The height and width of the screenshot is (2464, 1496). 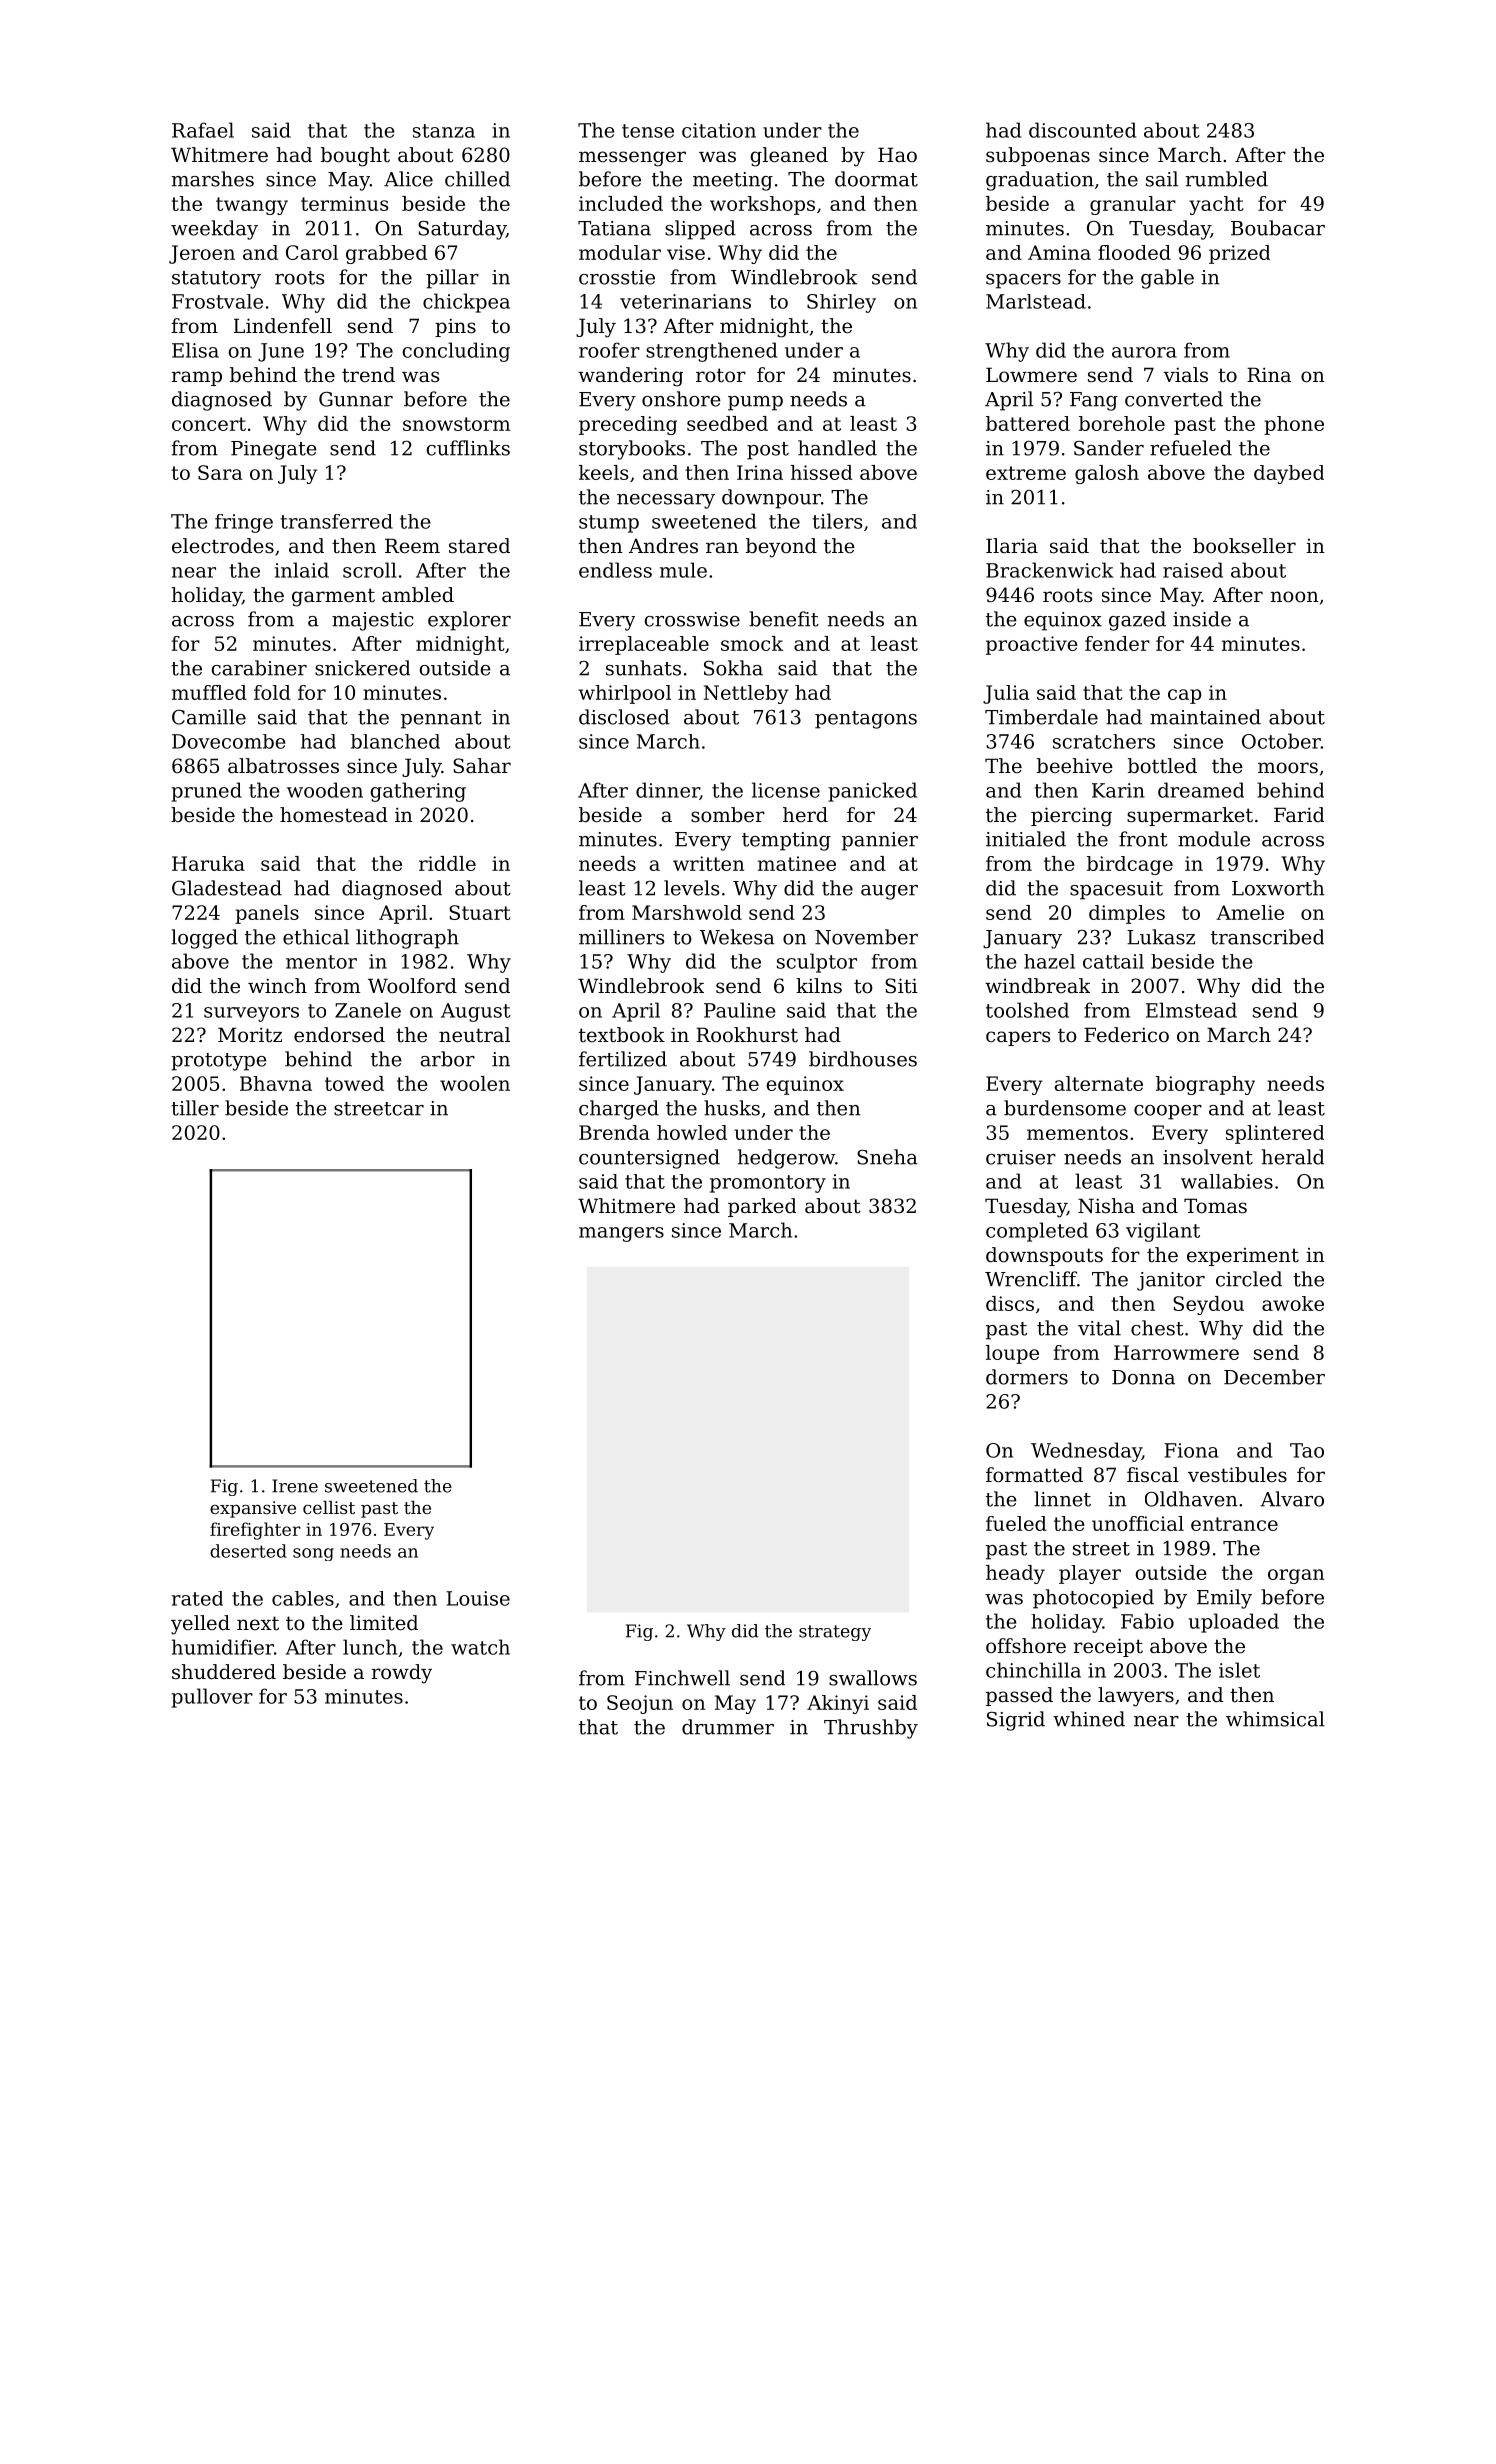 What do you see at coordinates (603, 472) in the screenshot?
I see `keels` at bounding box center [603, 472].
